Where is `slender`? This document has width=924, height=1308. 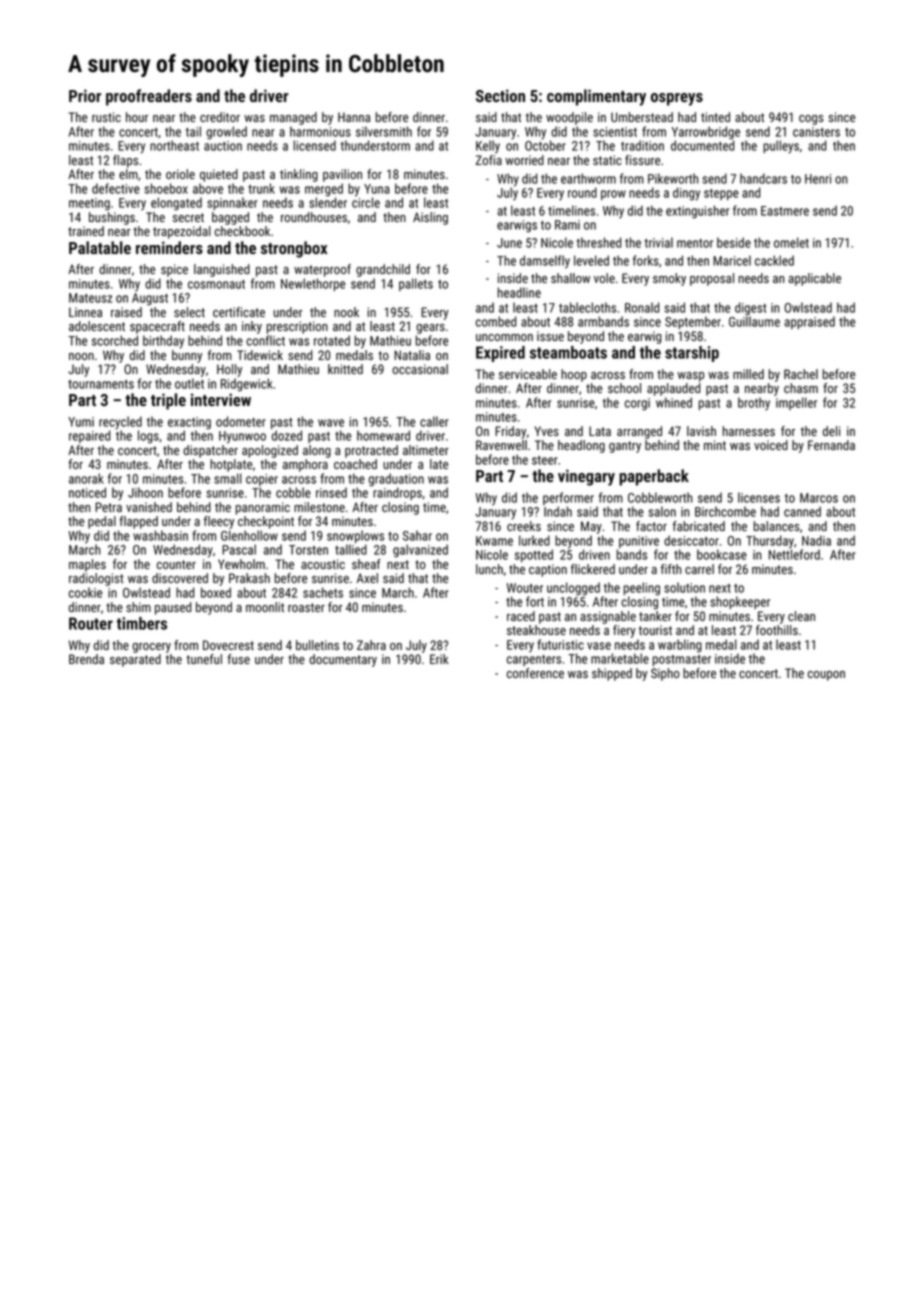 slender is located at coordinates (328, 202).
